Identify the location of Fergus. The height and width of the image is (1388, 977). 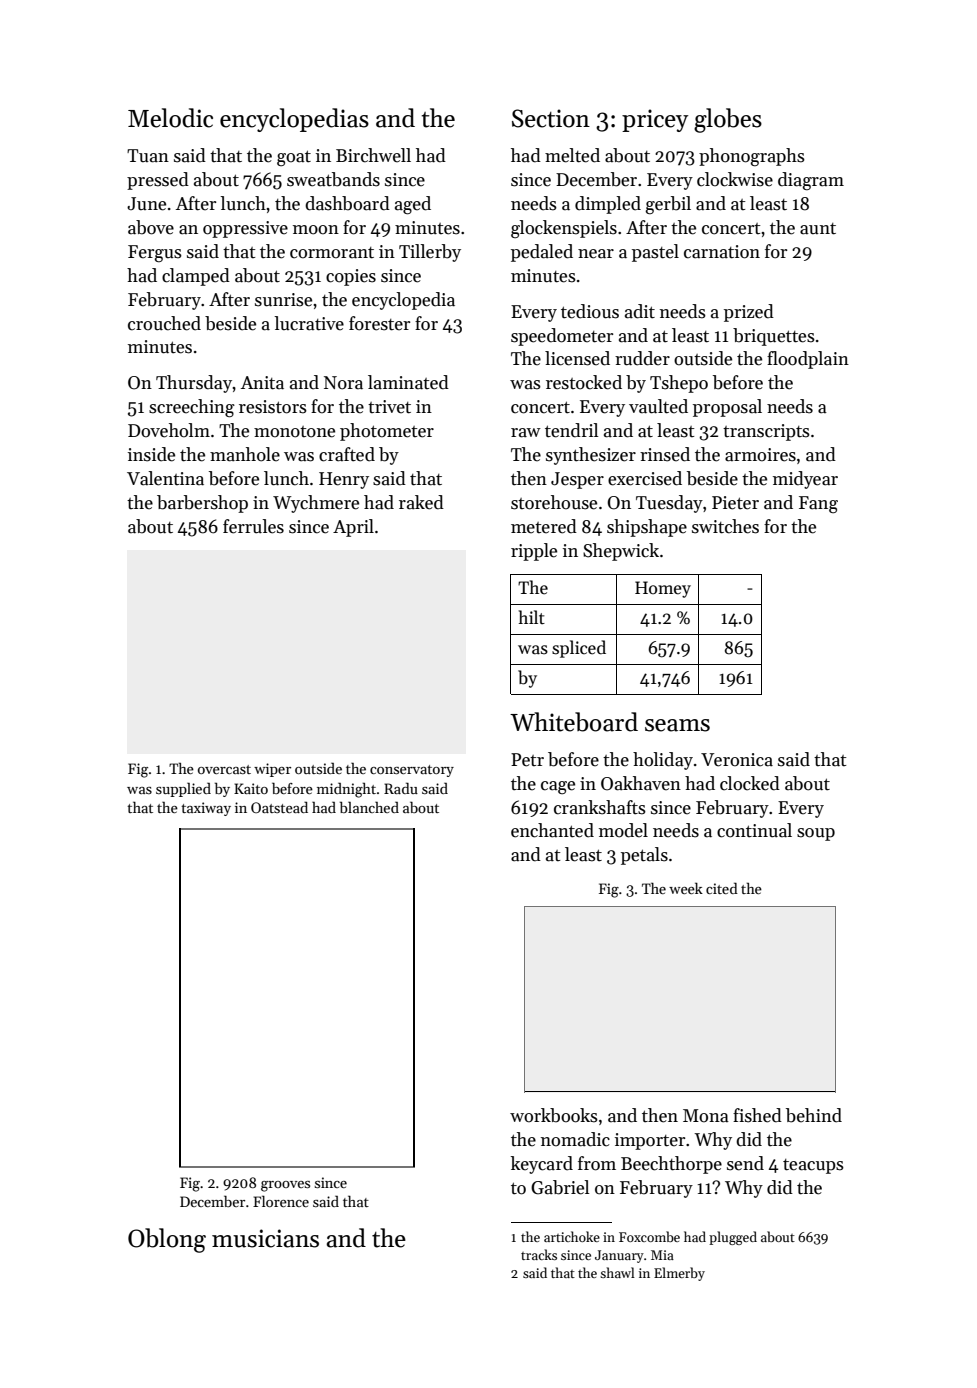
(155, 253).
